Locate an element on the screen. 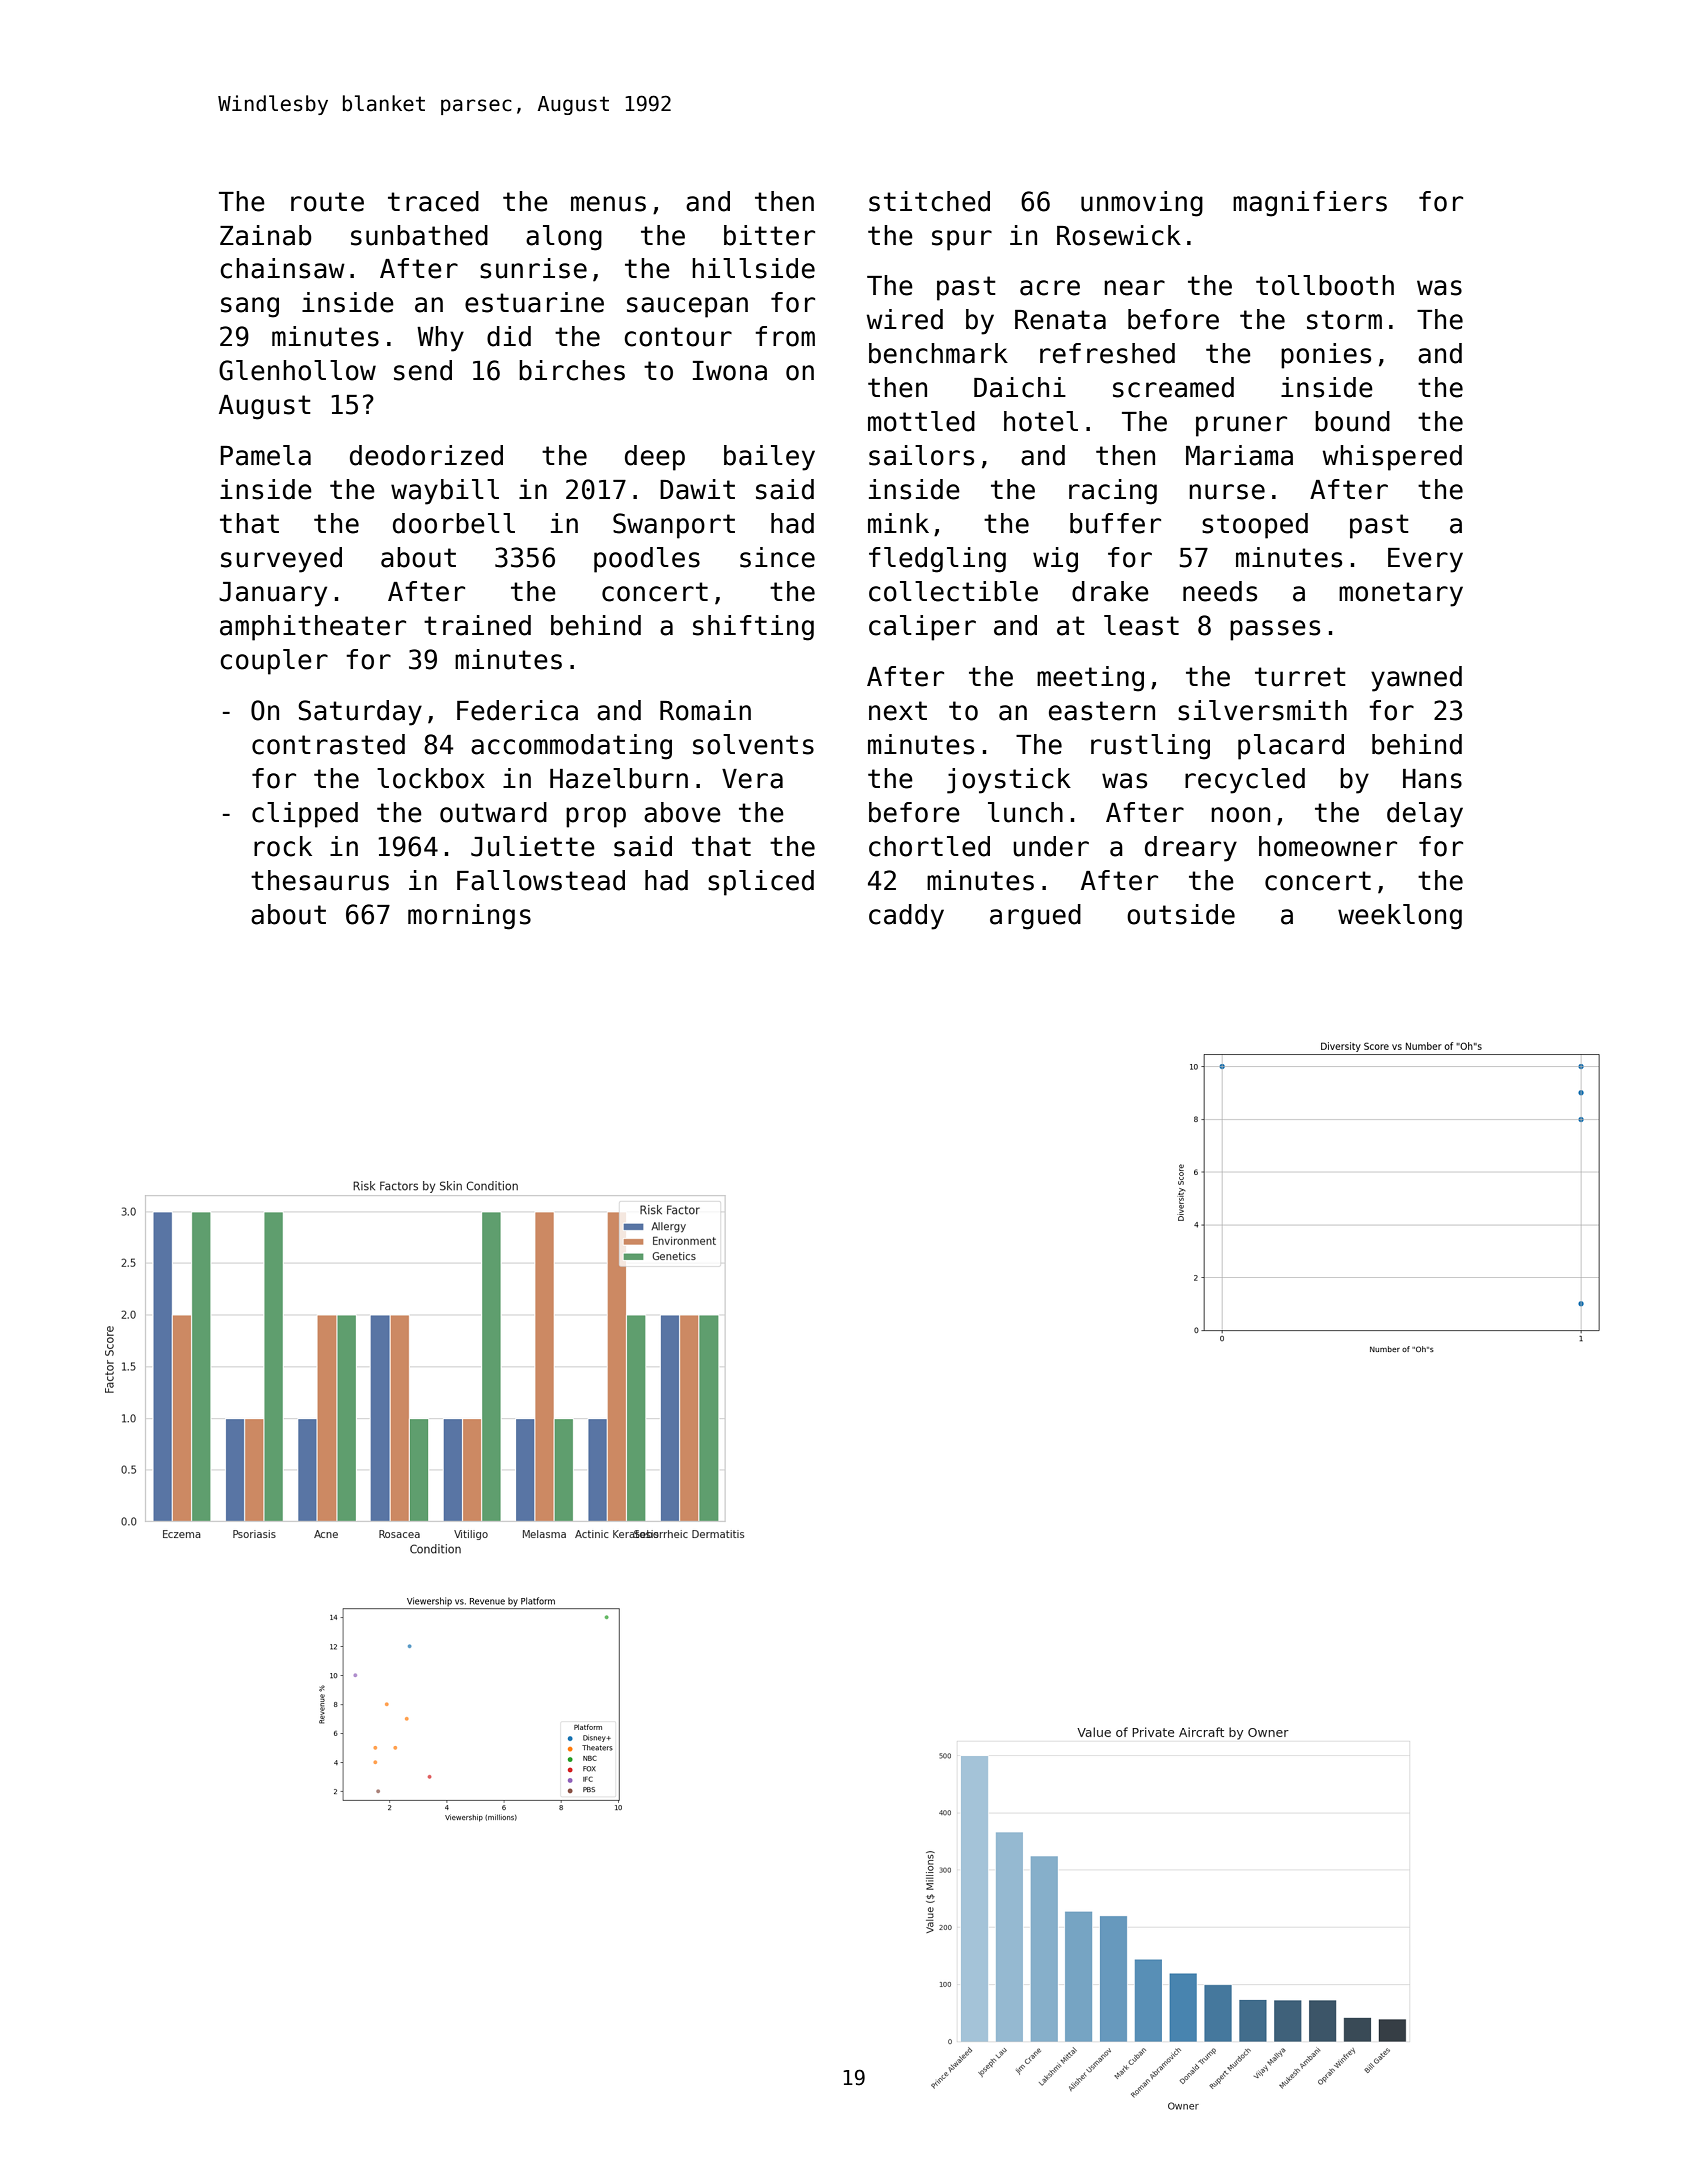 The width and height of the screenshot is (1683, 2178). Daichi is located at coordinates (1020, 387).
